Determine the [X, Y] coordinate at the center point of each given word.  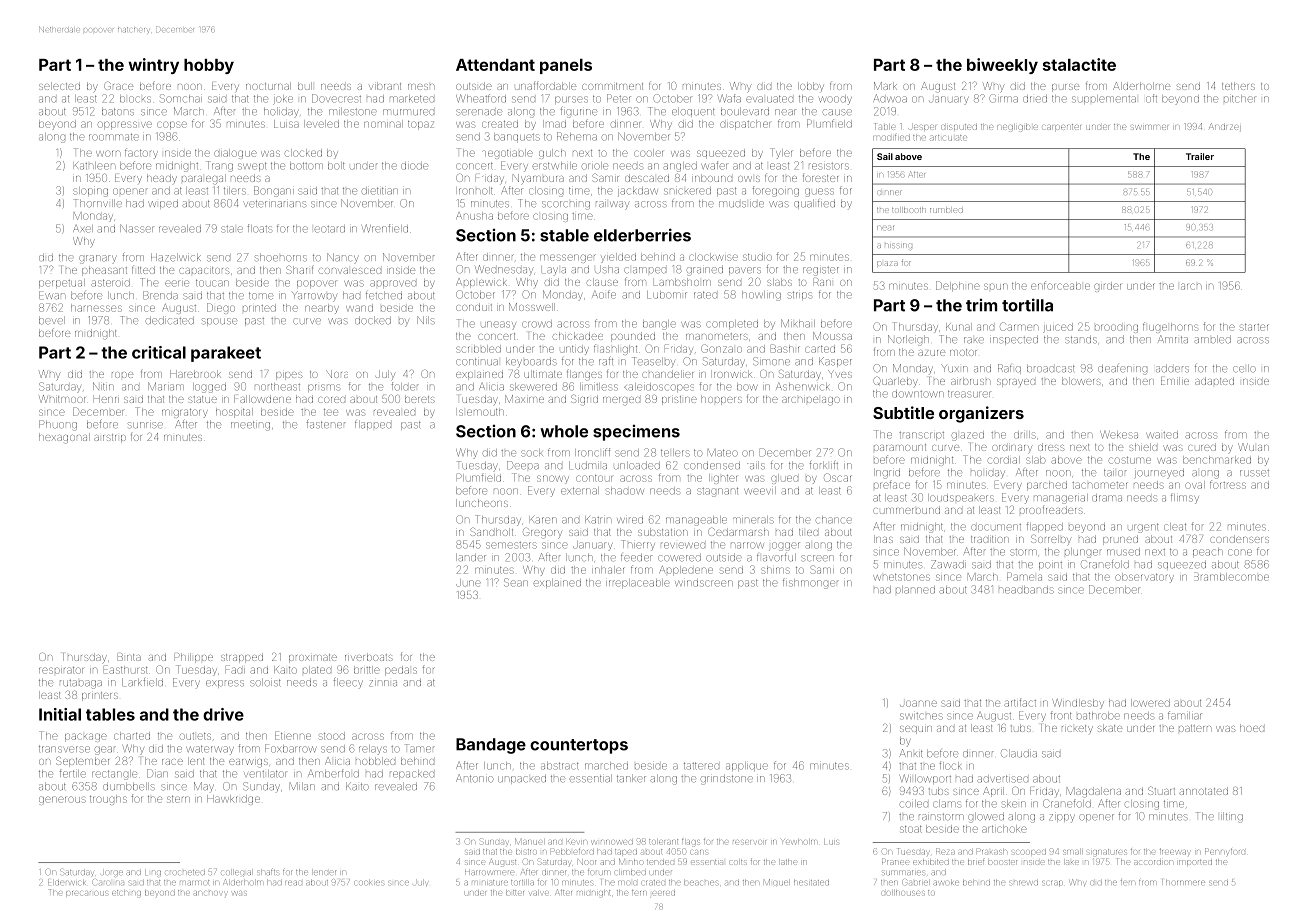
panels [566, 66]
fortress [1228, 484]
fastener [326, 424]
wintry [153, 66]
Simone [771, 361]
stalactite [1079, 64]
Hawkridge [233, 800]
